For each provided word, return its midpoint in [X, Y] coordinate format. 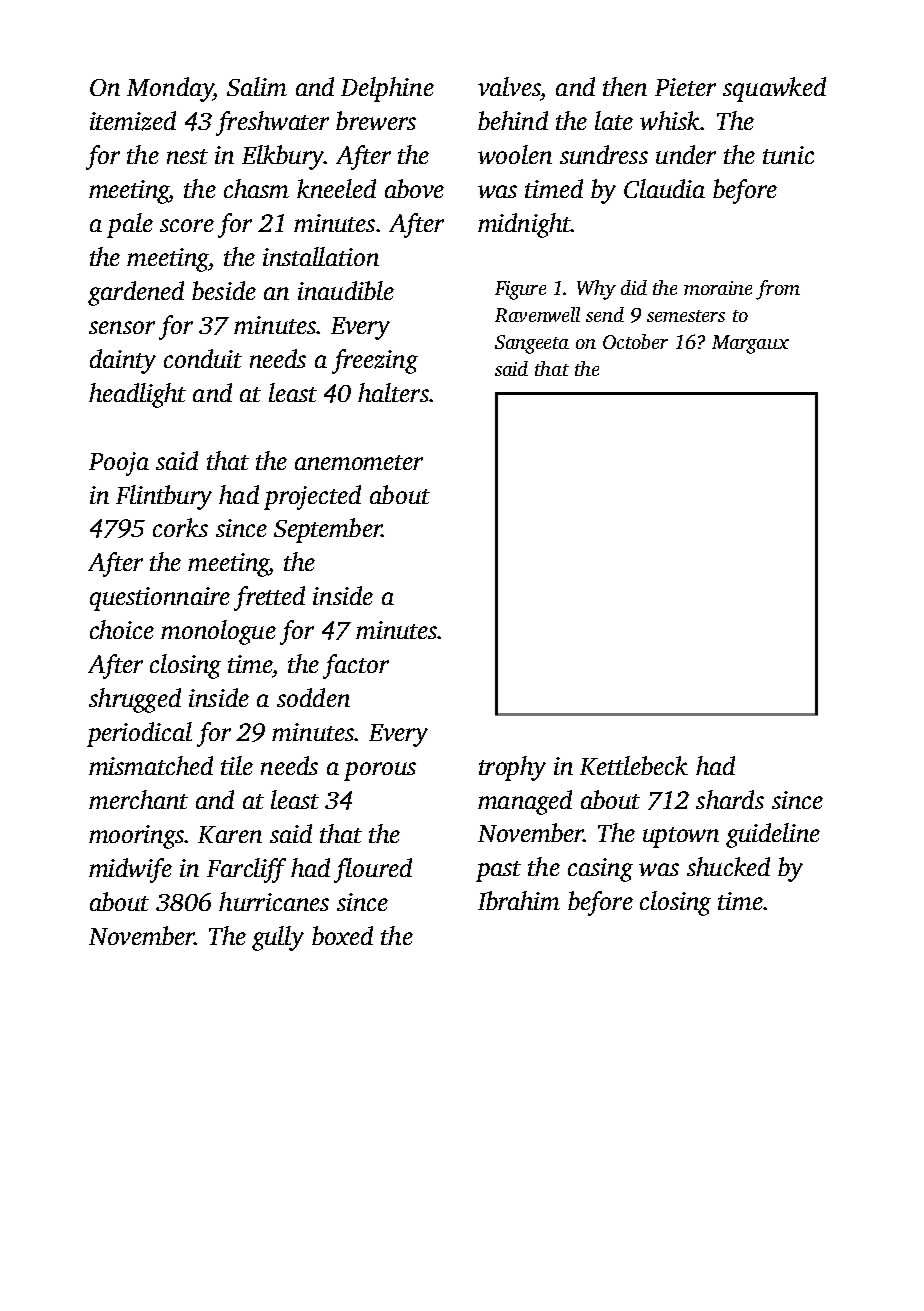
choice [122, 629]
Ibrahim [519, 900]
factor [356, 666]
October [635, 341]
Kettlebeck [634, 765]
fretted [269, 598]
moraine [718, 288]
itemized [133, 121]
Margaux [750, 344]
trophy [512, 768]
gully [278, 938]
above [414, 188]
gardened [136, 293]
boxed [342, 935]
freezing [375, 361]
